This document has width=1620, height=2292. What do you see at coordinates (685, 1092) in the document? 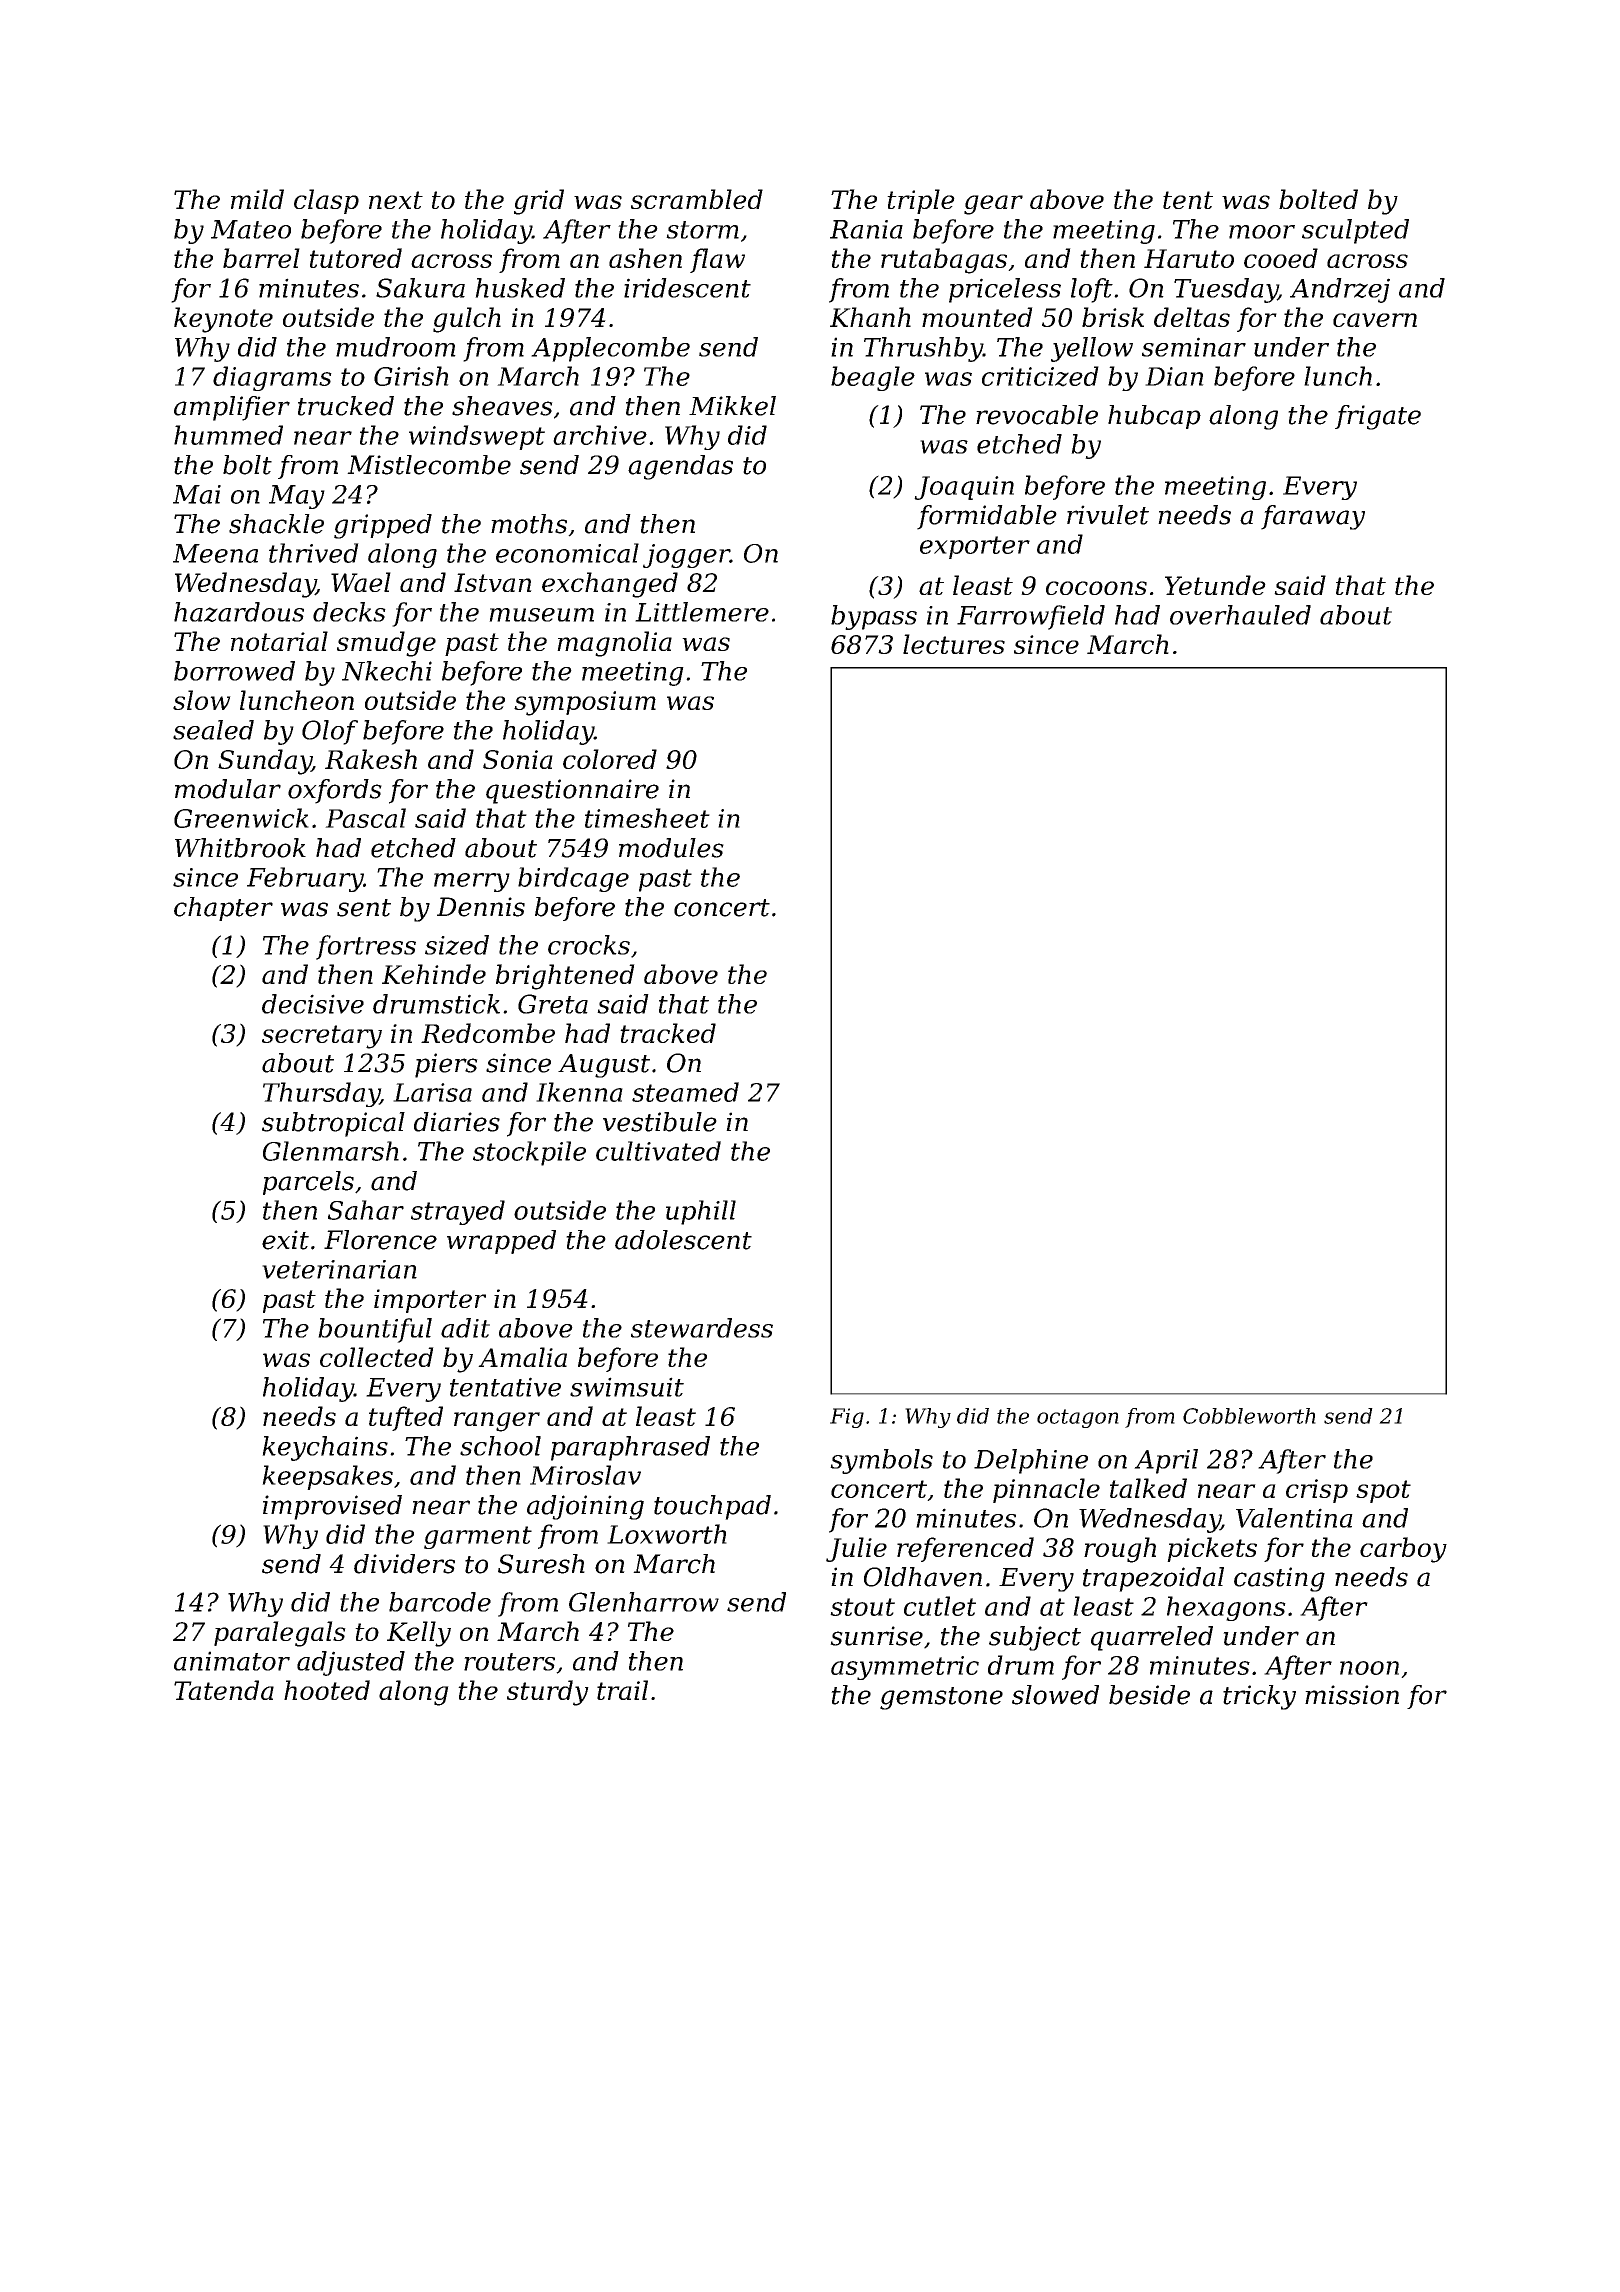
I see `steamed` at bounding box center [685, 1092].
